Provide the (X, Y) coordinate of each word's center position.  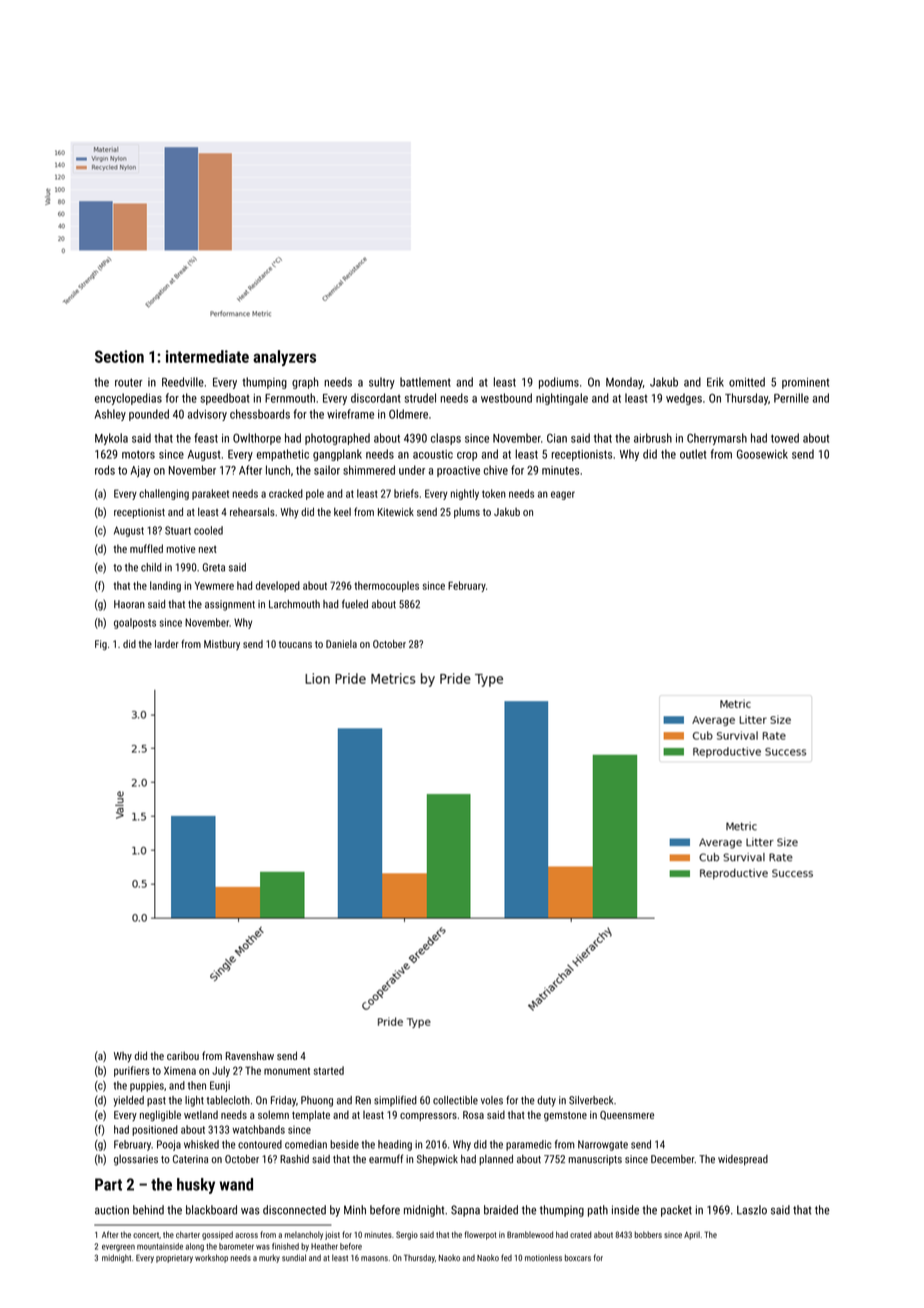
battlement (425, 382)
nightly (465, 494)
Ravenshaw (250, 1055)
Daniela (341, 644)
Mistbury (222, 645)
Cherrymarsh (717, 439)
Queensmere (627, 1115)
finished (285, 1246)
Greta (214, 567)
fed (506, 1257)
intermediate (207, 356)
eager (563, 495)
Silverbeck (591, 1100)
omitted (747, 382)
